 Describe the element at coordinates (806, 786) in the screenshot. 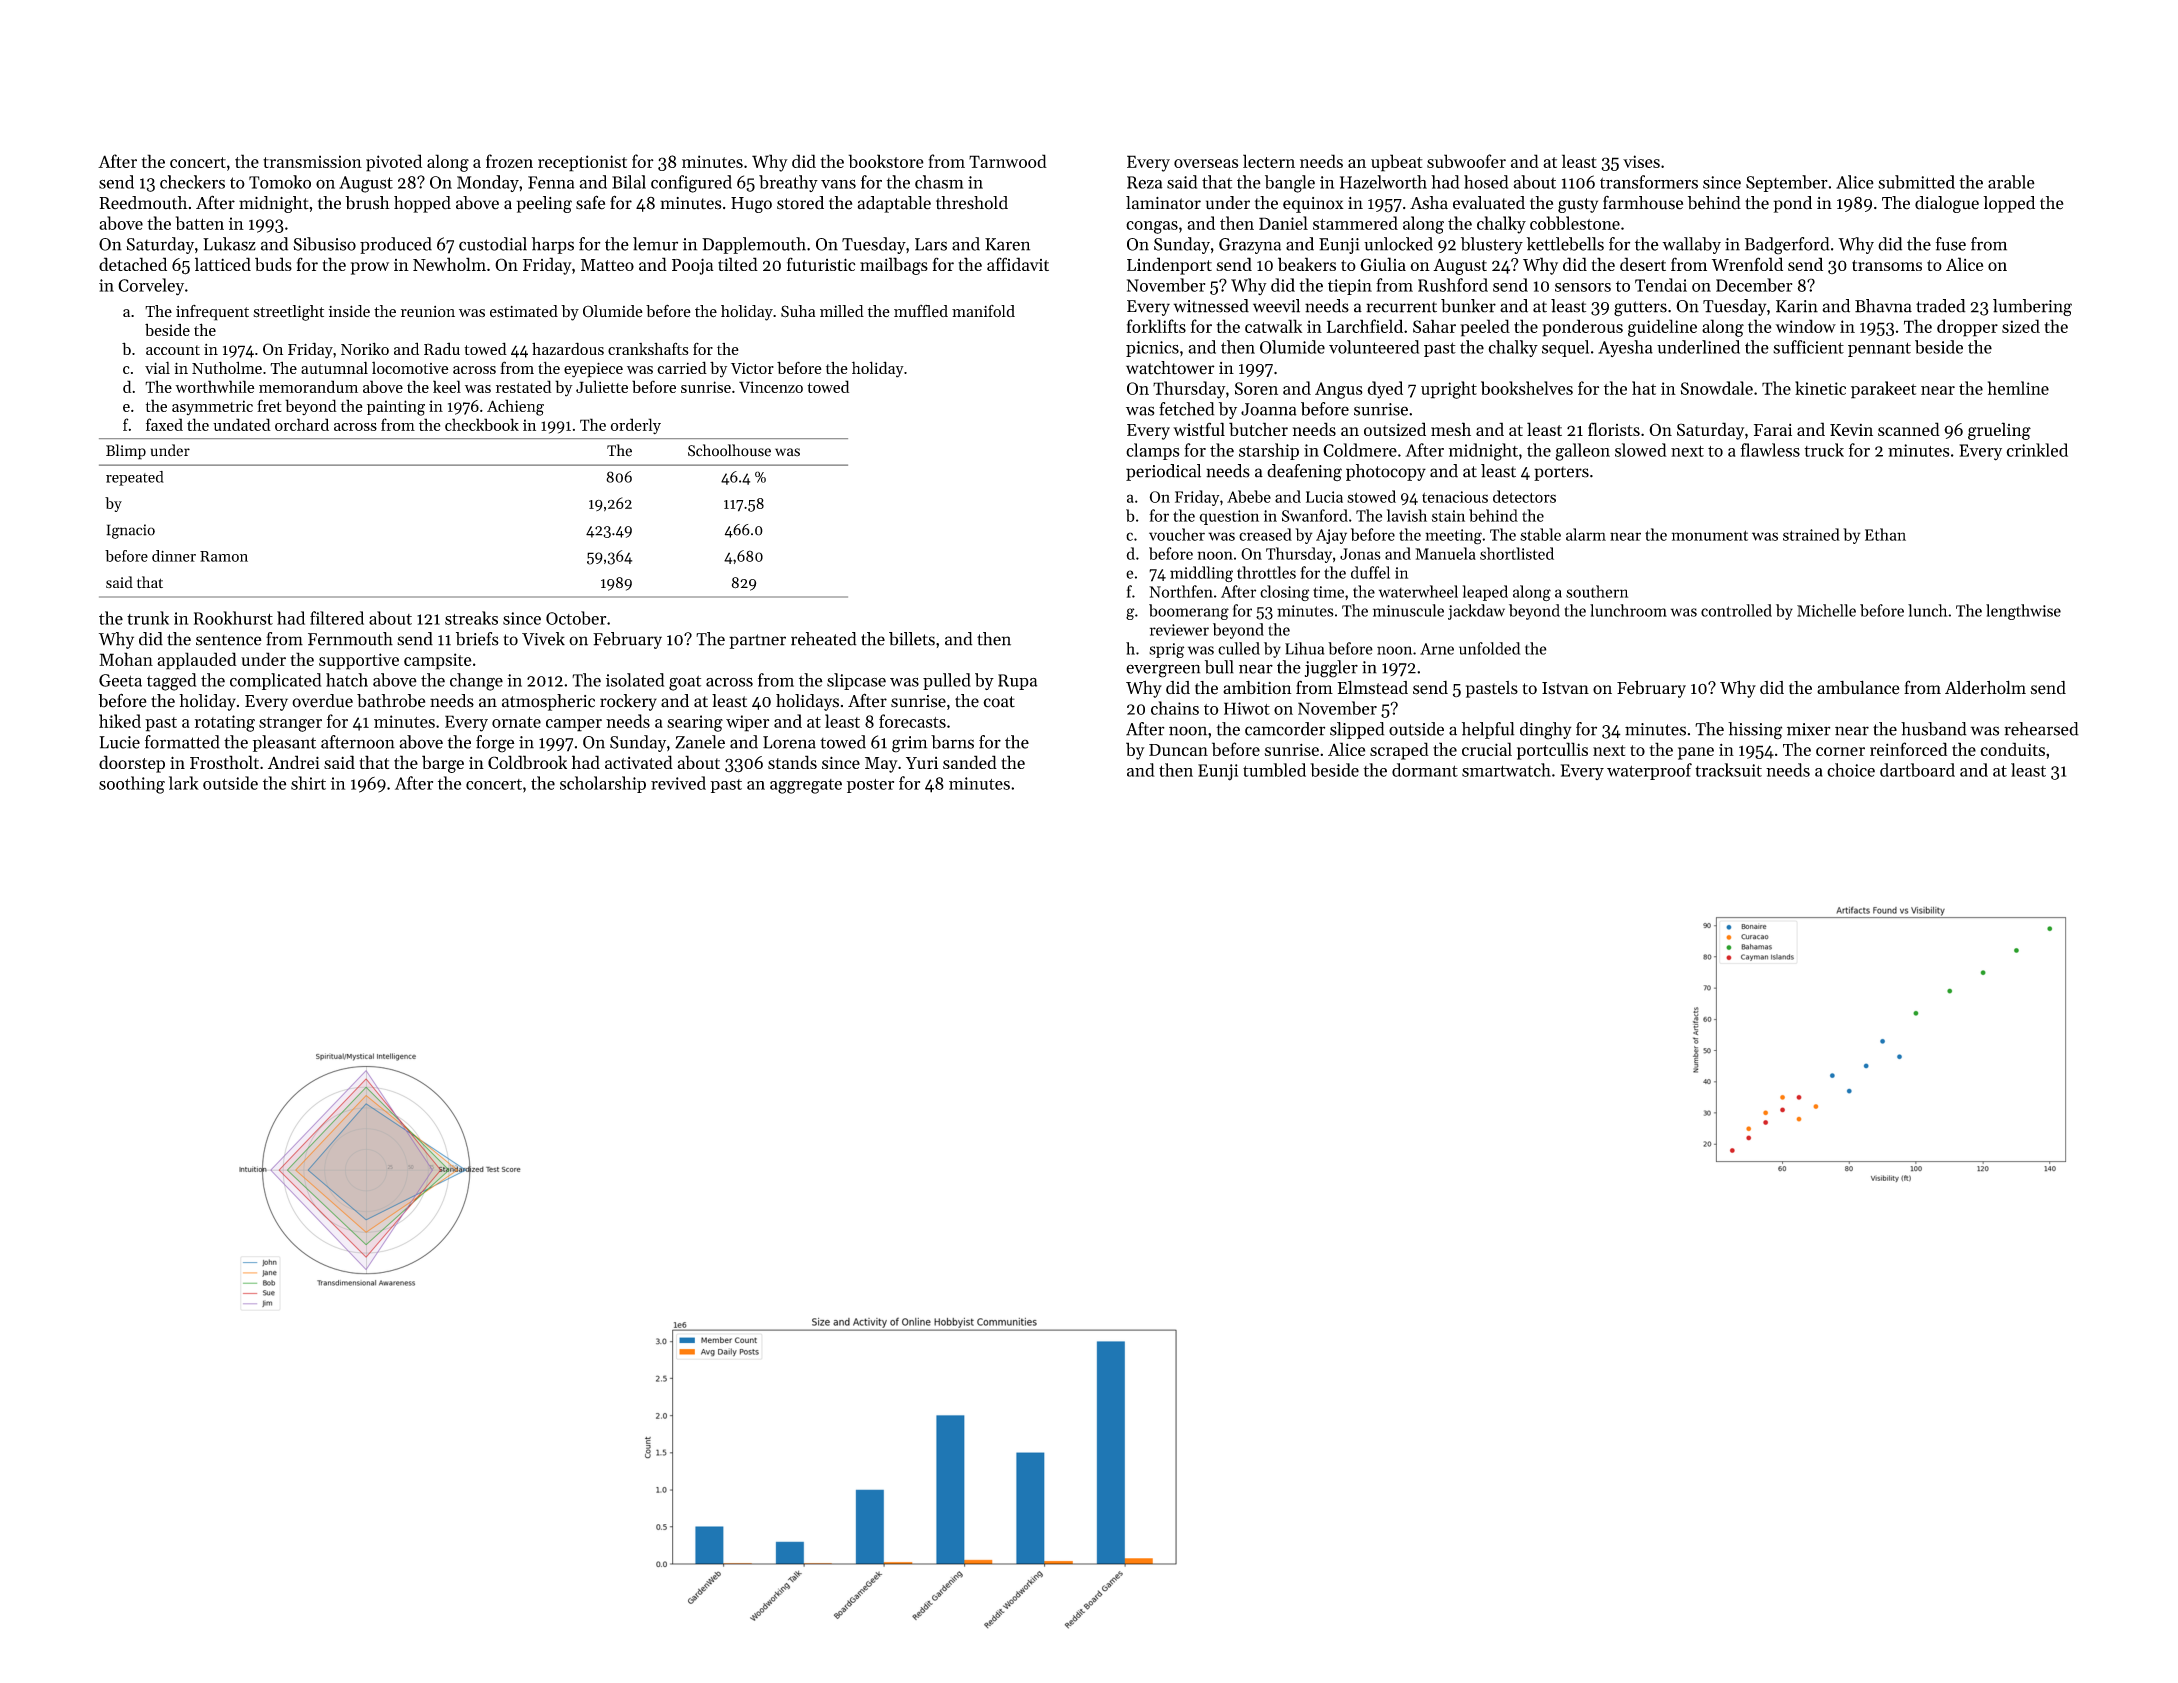

I see `aggregate` at that location.
